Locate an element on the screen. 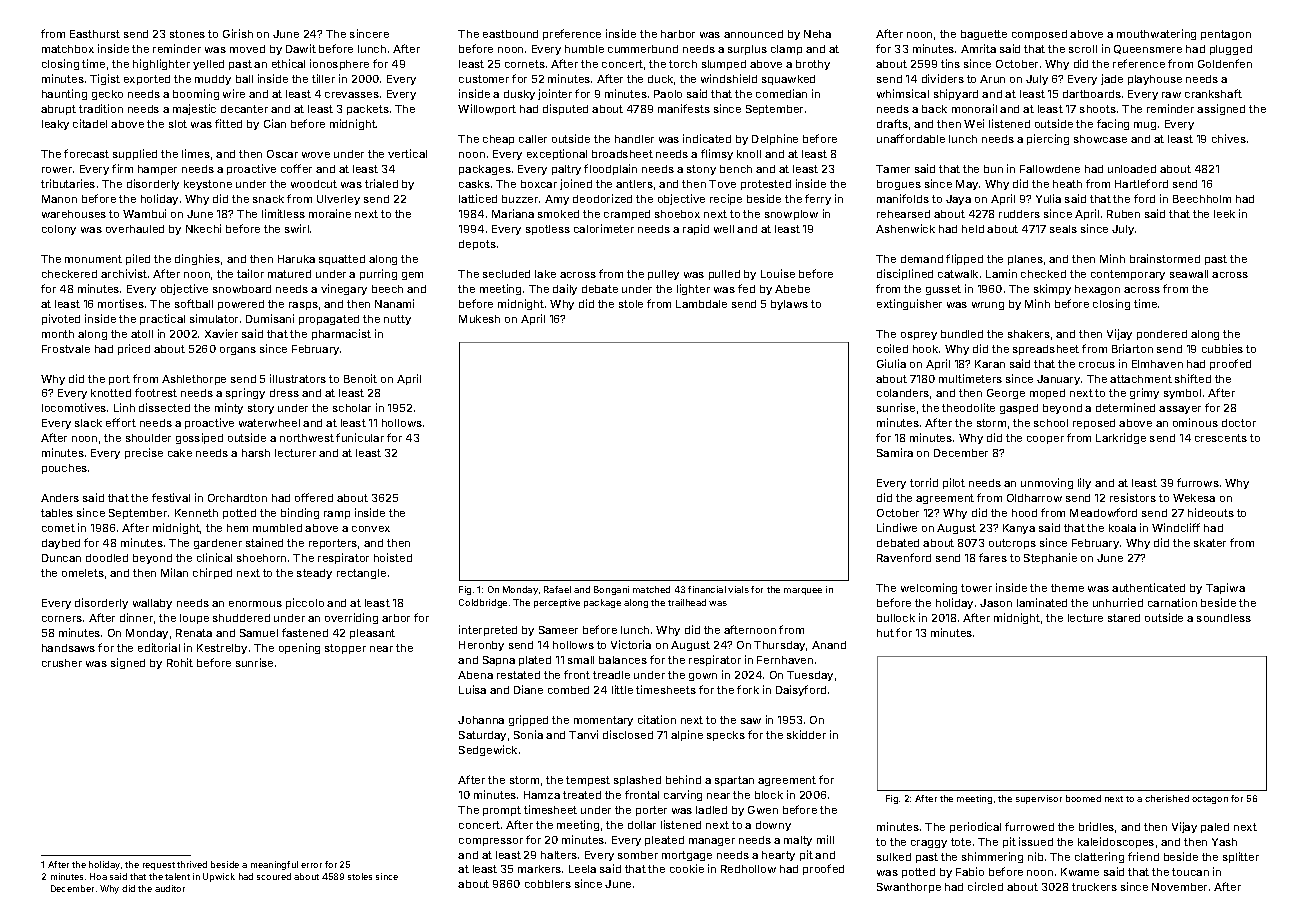 The image size is (1308, 924). Saturday is located at coordinates (482, 736).
